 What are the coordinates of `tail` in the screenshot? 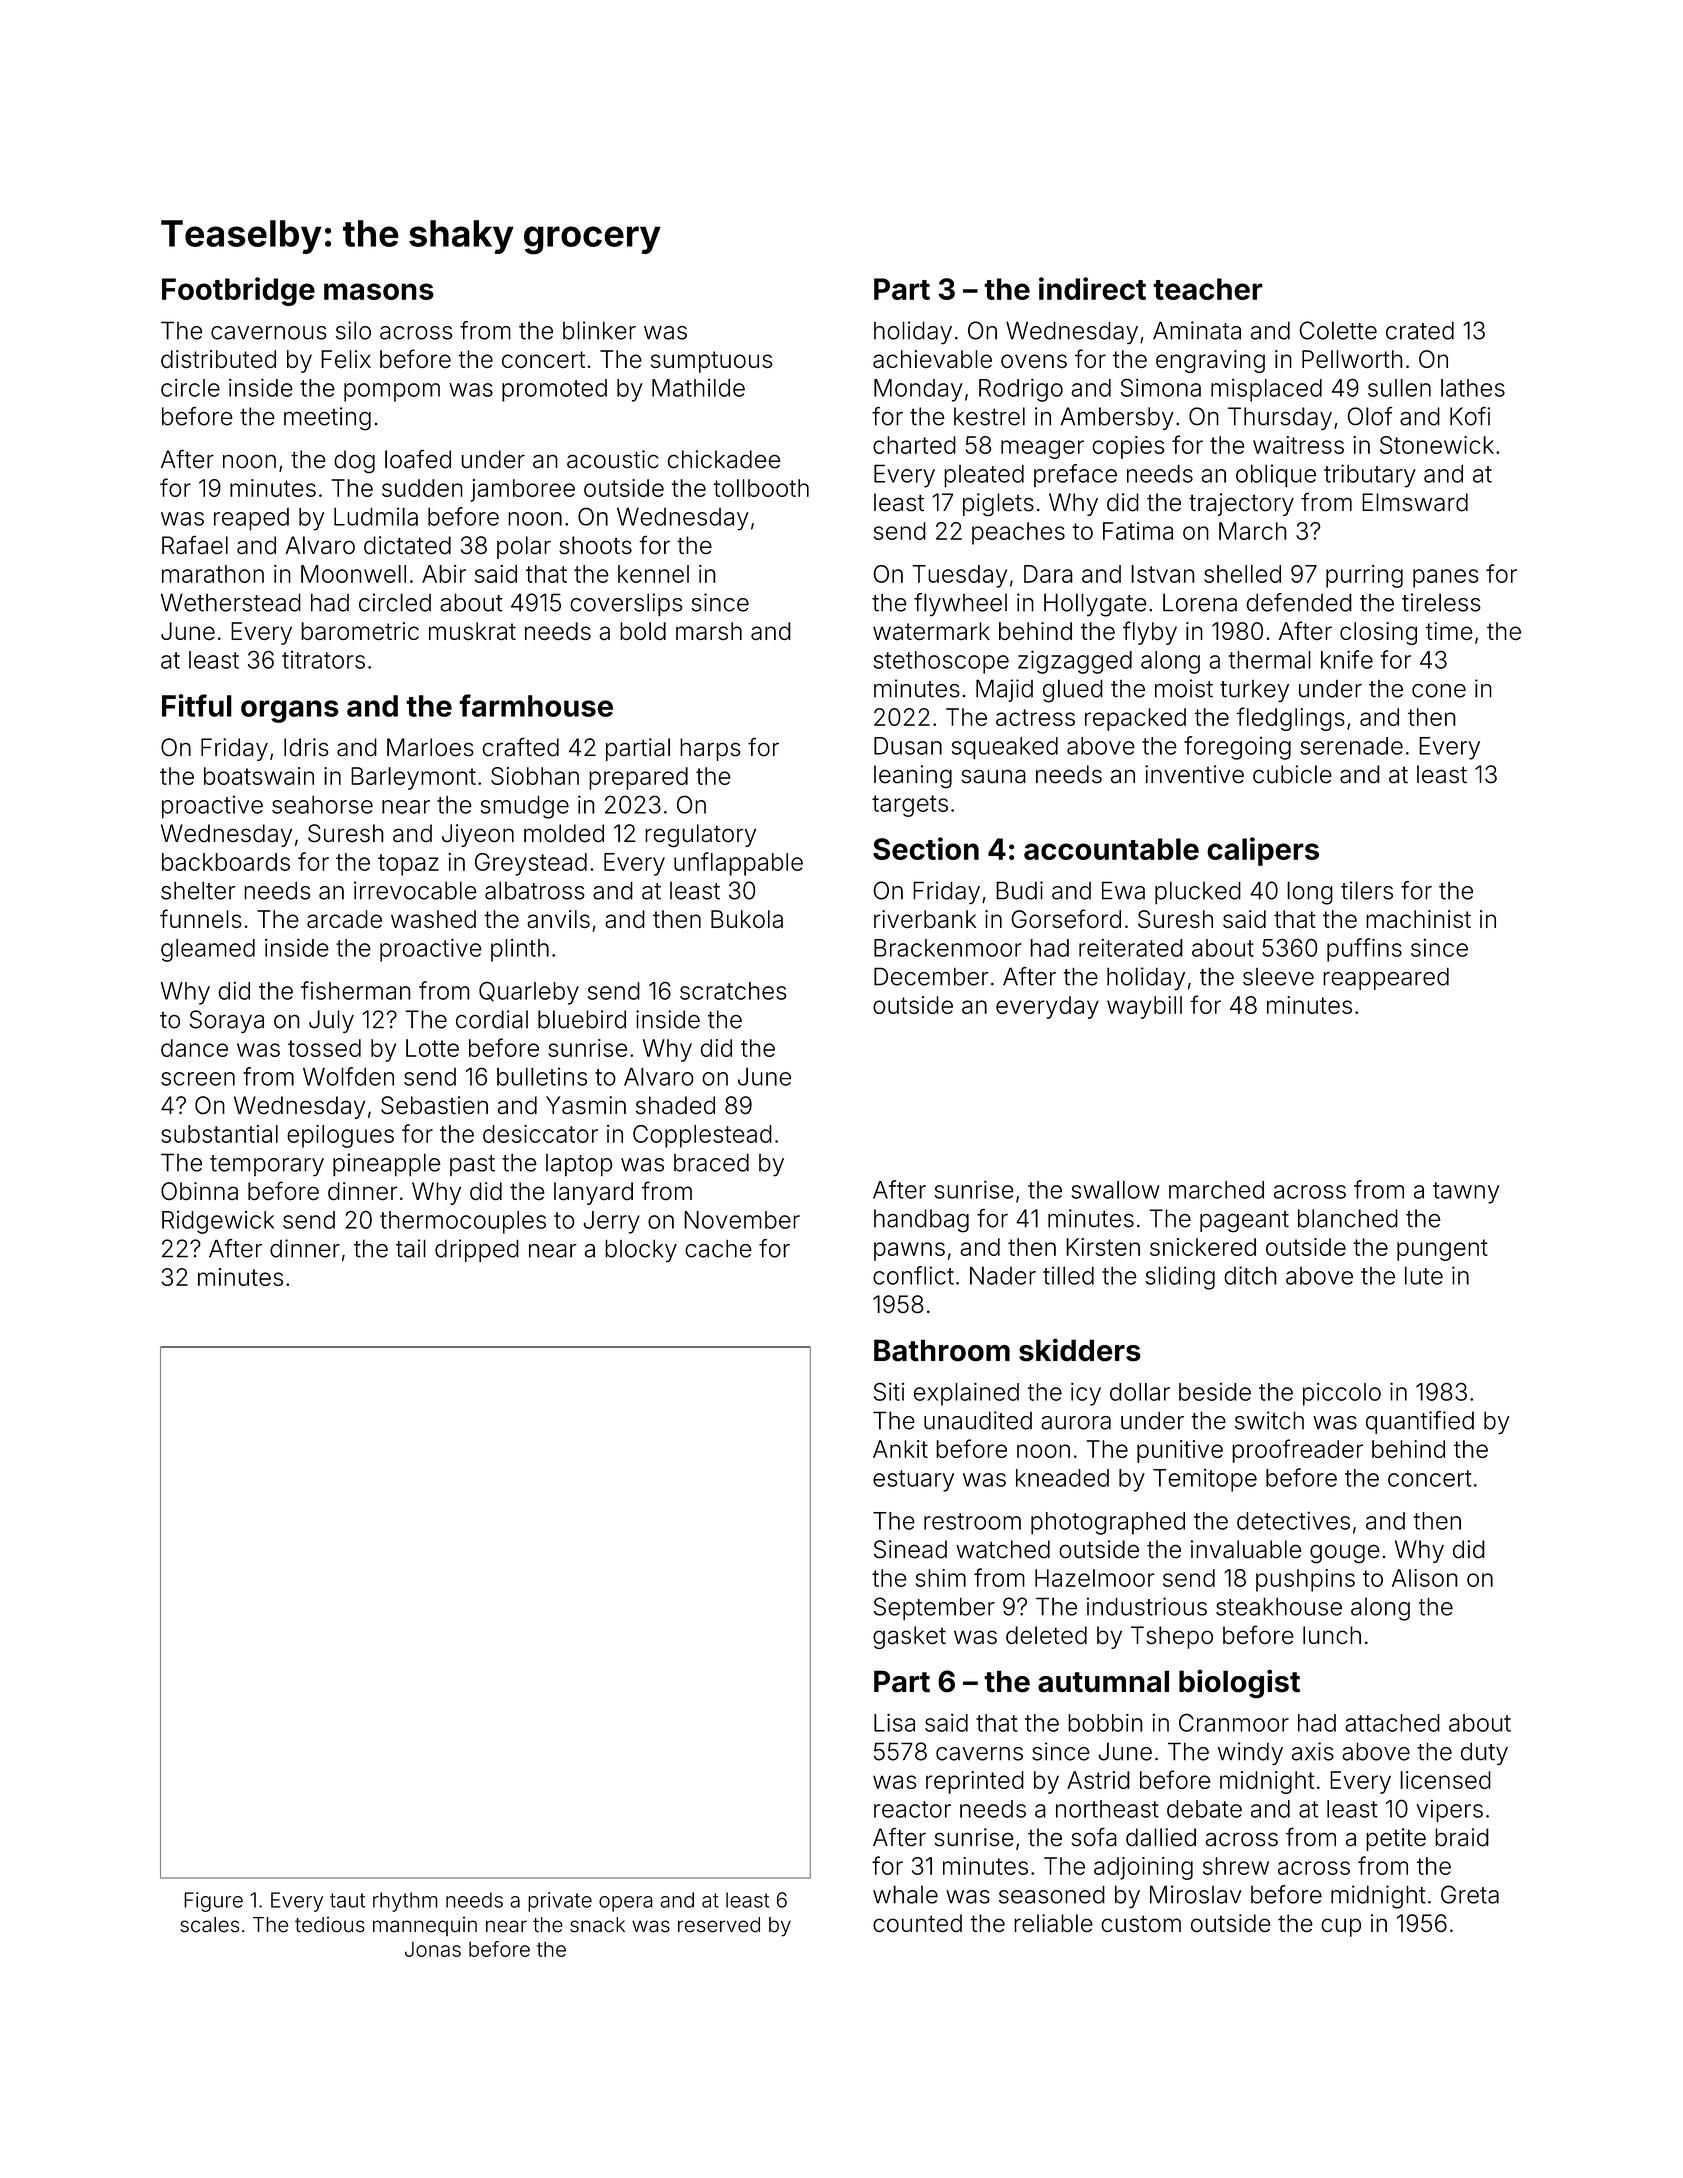 It's located at (411, 1248).
